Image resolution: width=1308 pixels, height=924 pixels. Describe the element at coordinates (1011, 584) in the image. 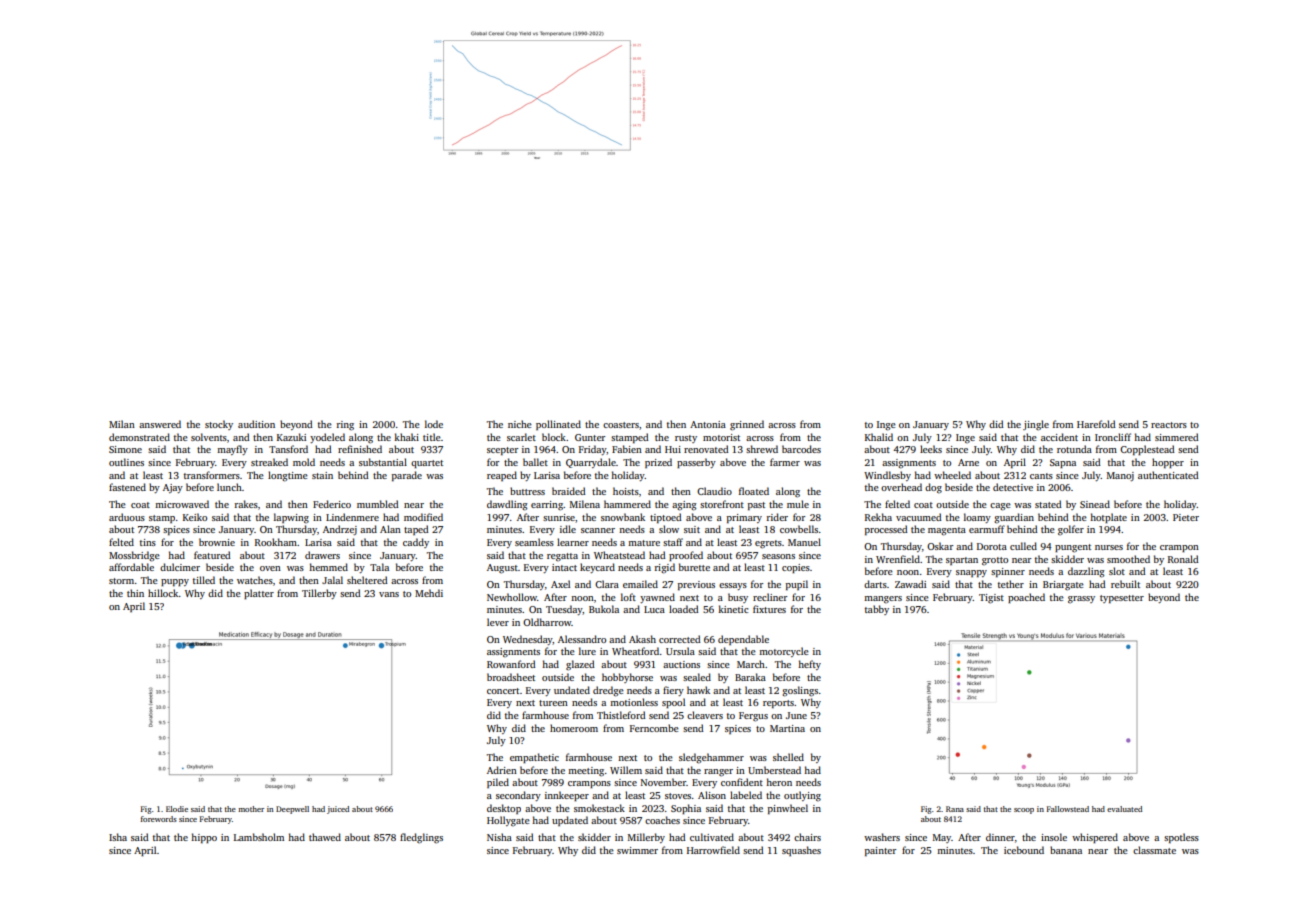

I see `tether` at that location.
